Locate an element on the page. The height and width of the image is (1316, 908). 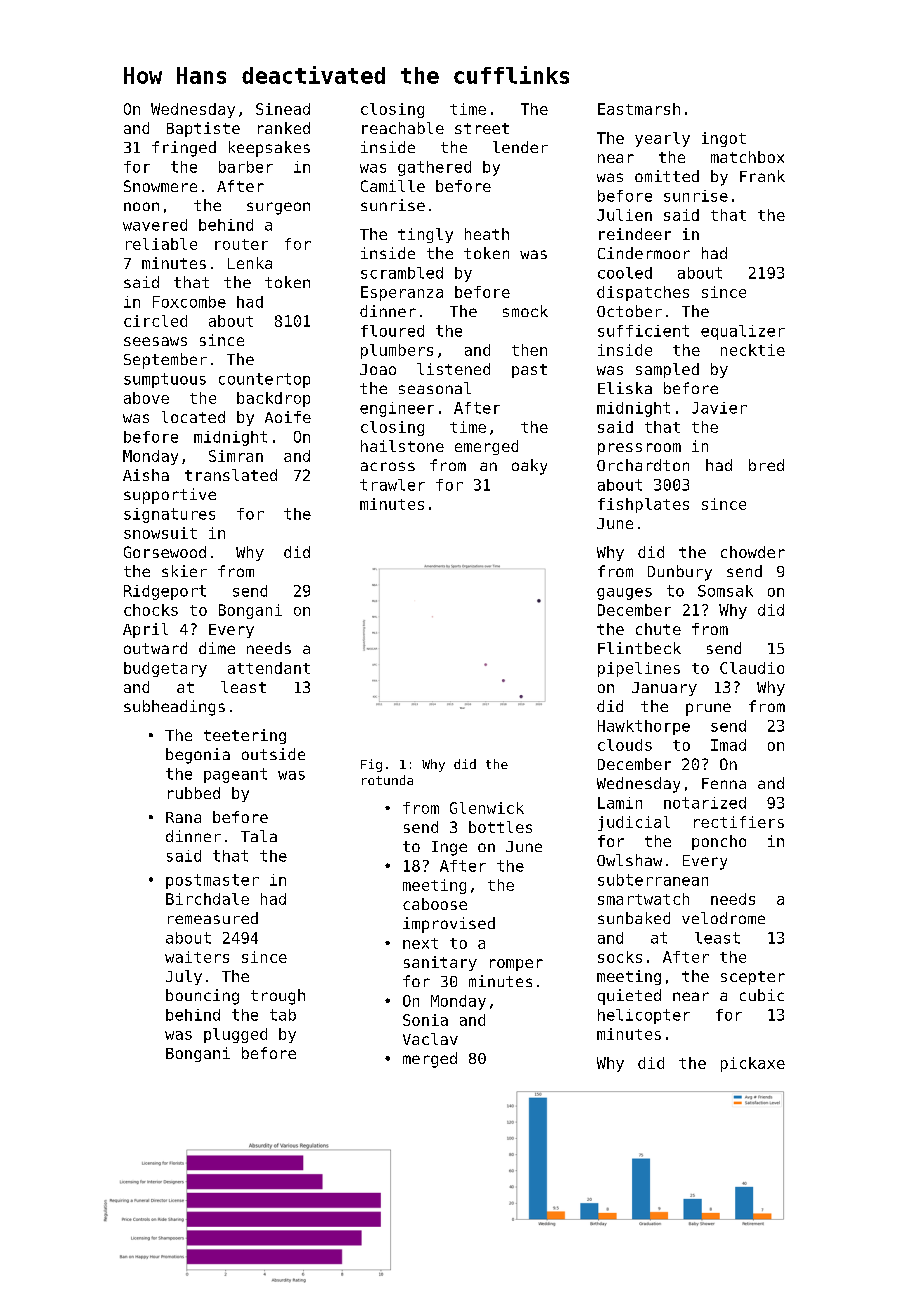
Baptiste is located at coordinates (203, 129).
